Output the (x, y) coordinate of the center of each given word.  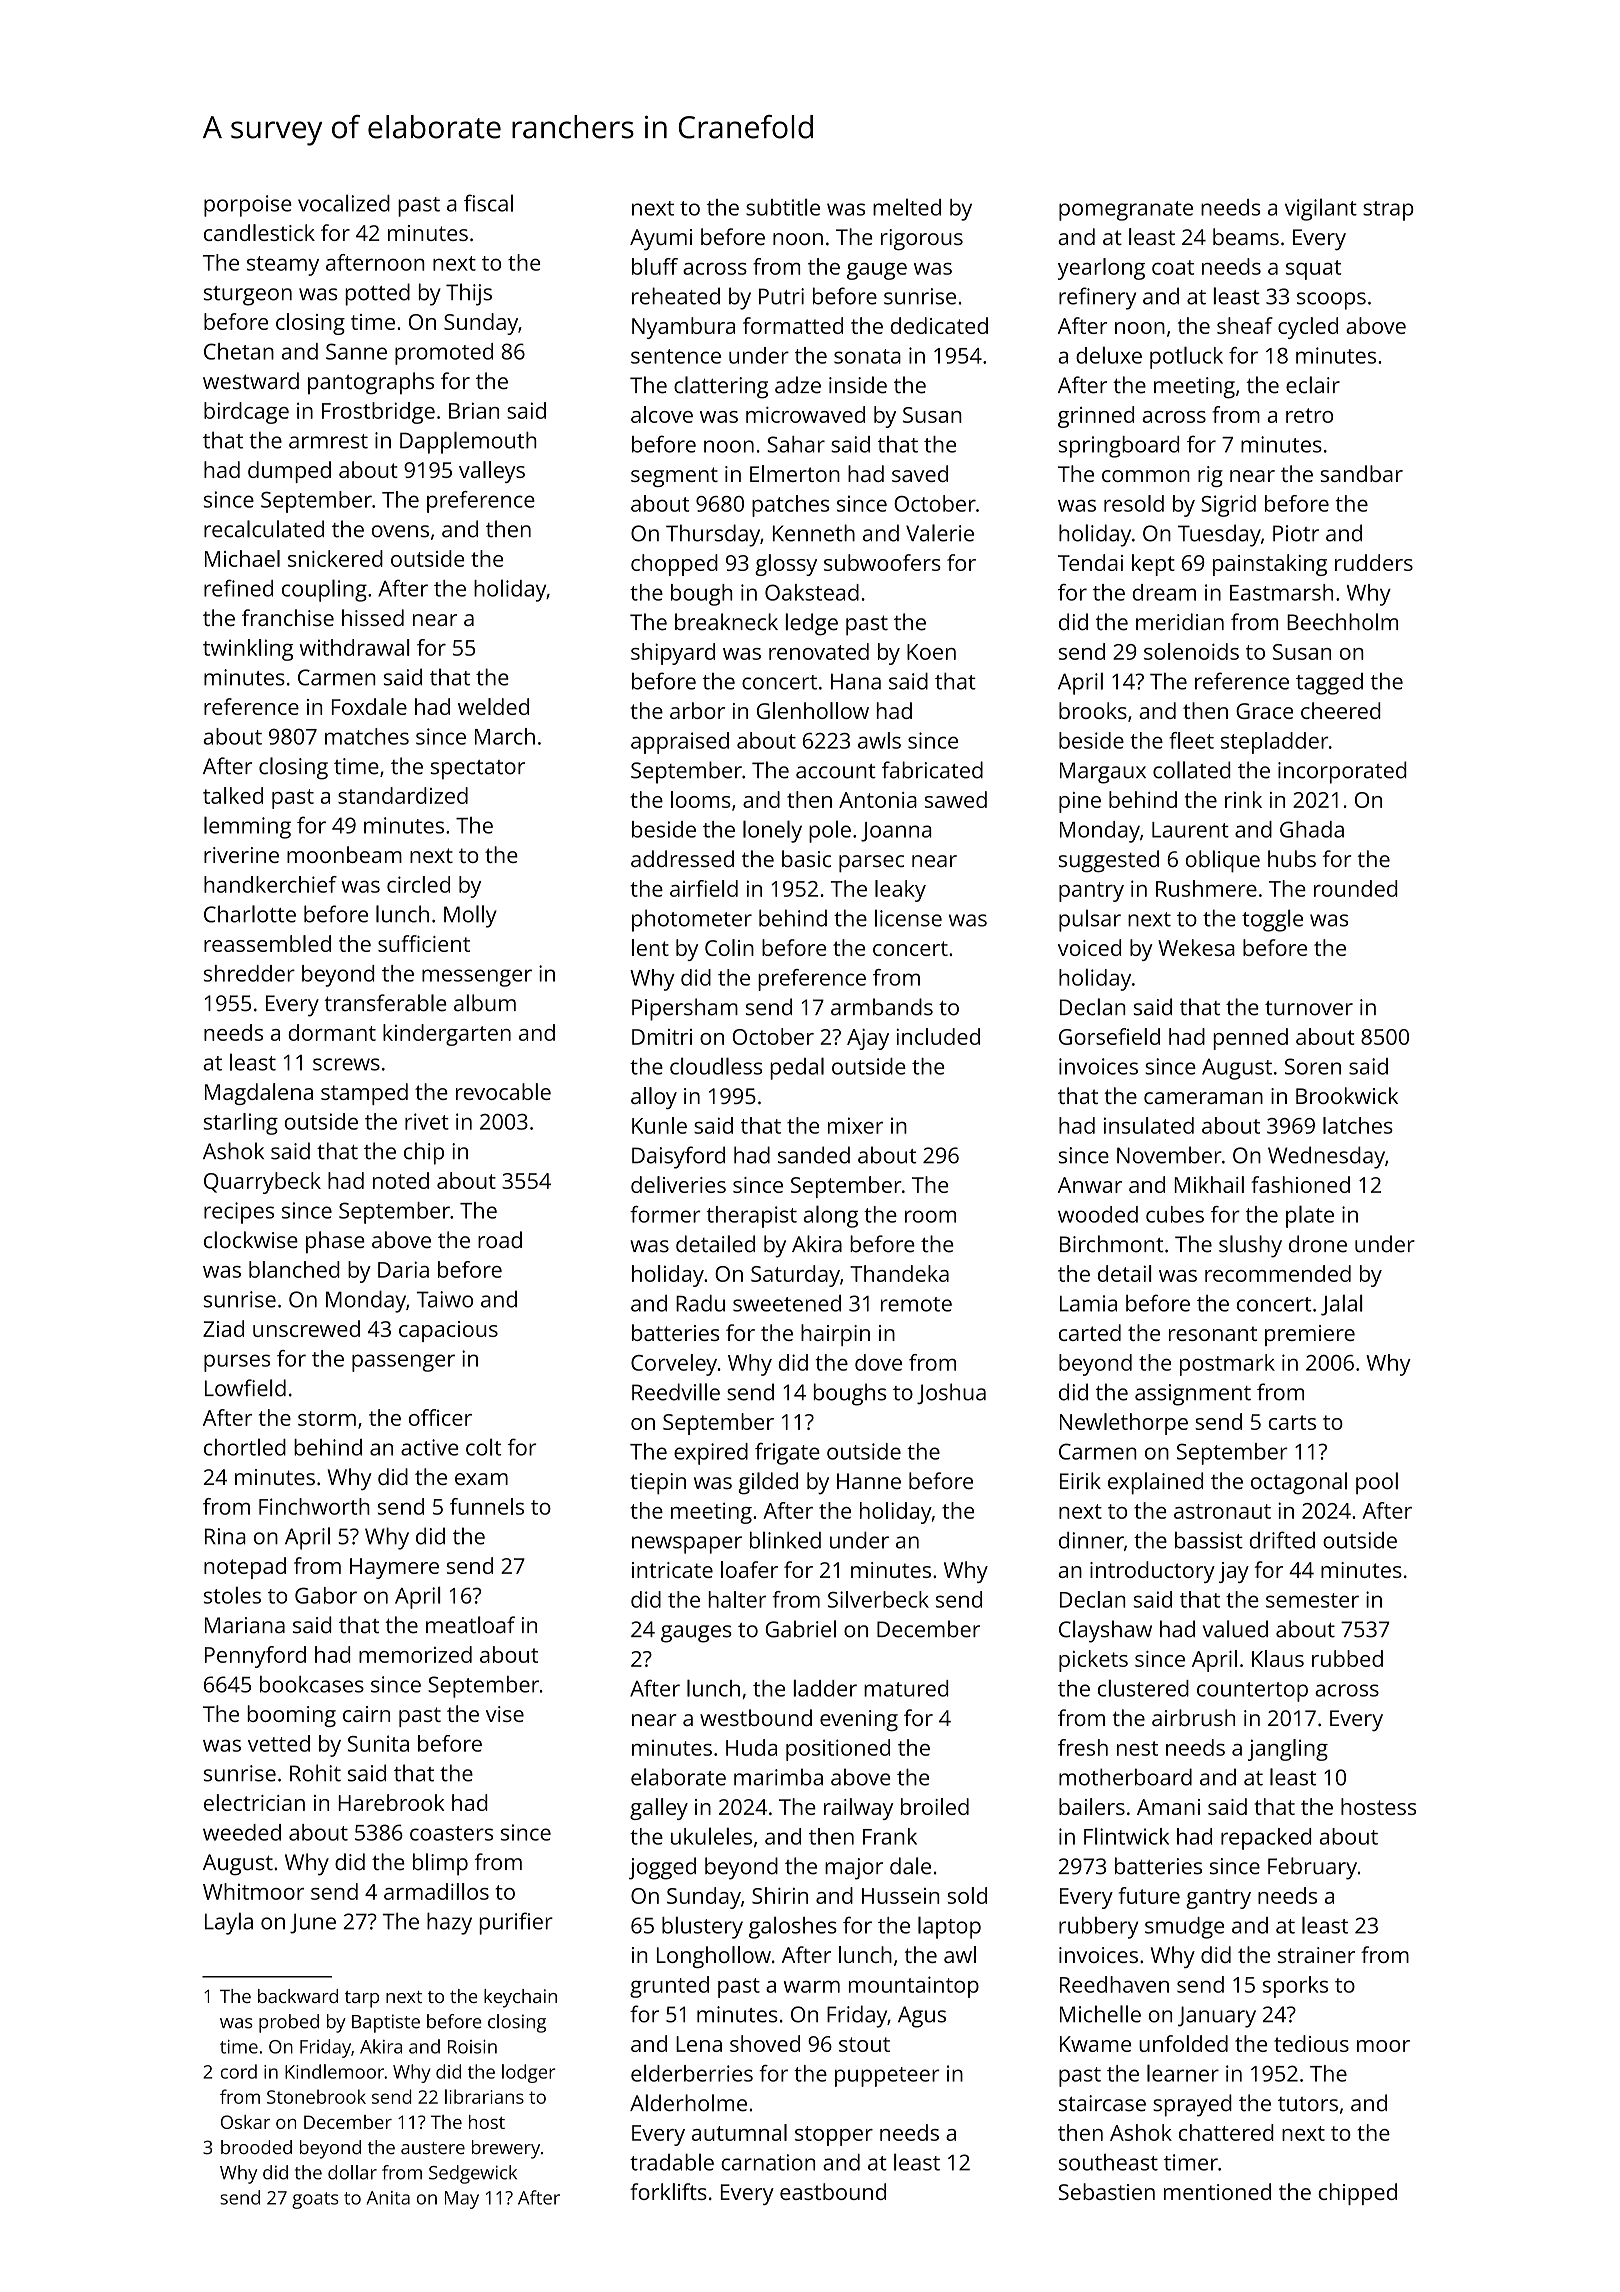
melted (907, 207)
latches (1358, 1125)
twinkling (248, 650)
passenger (403, 1363)
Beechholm (1342, 622)
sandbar (1361, 473)
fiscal (488, 203)
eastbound (833, 2191)
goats (315, 2200)
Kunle (659, 1125)
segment (674, 477)
